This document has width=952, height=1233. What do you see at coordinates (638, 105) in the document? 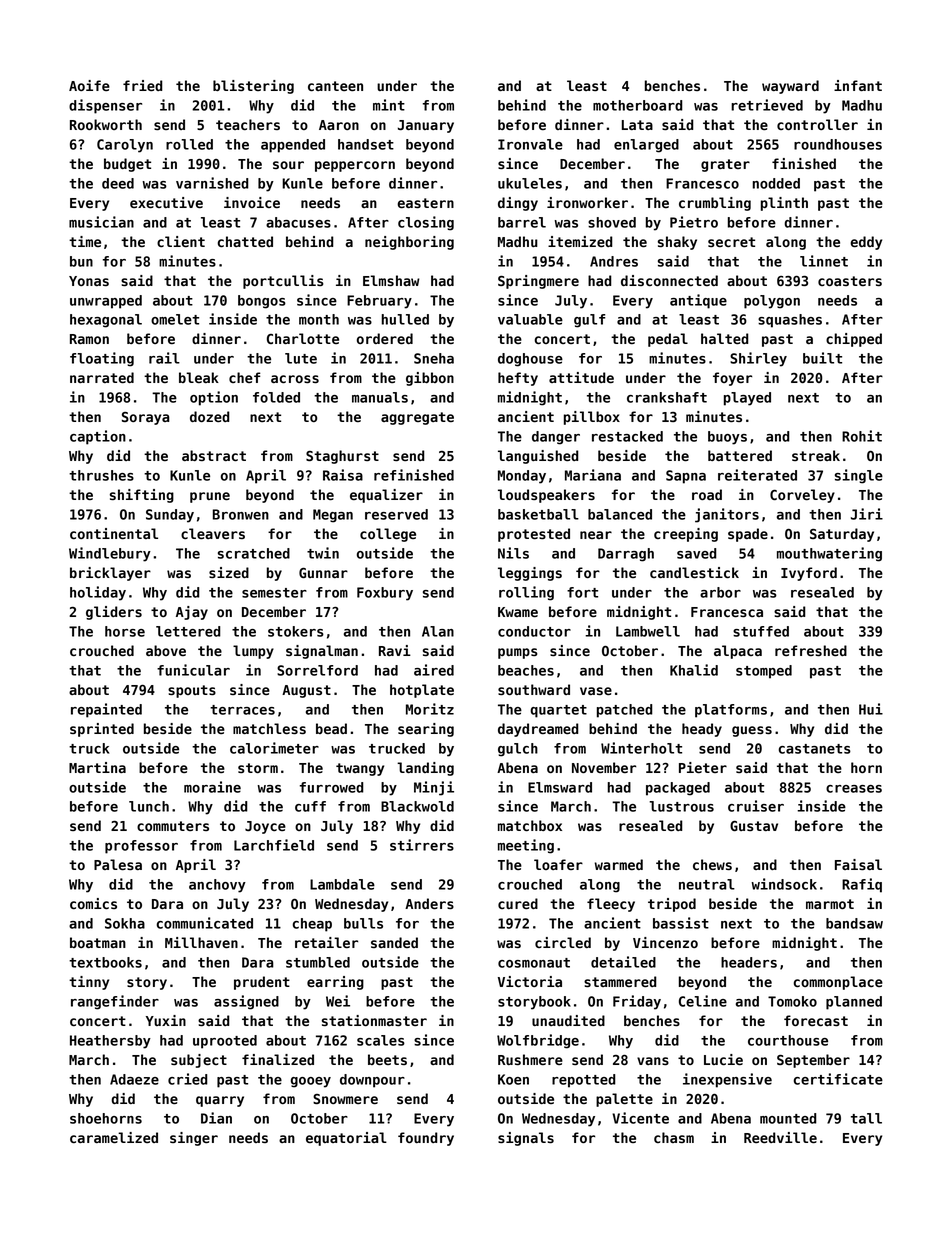
I see `motherboard` at bounding box center [638, 105].
